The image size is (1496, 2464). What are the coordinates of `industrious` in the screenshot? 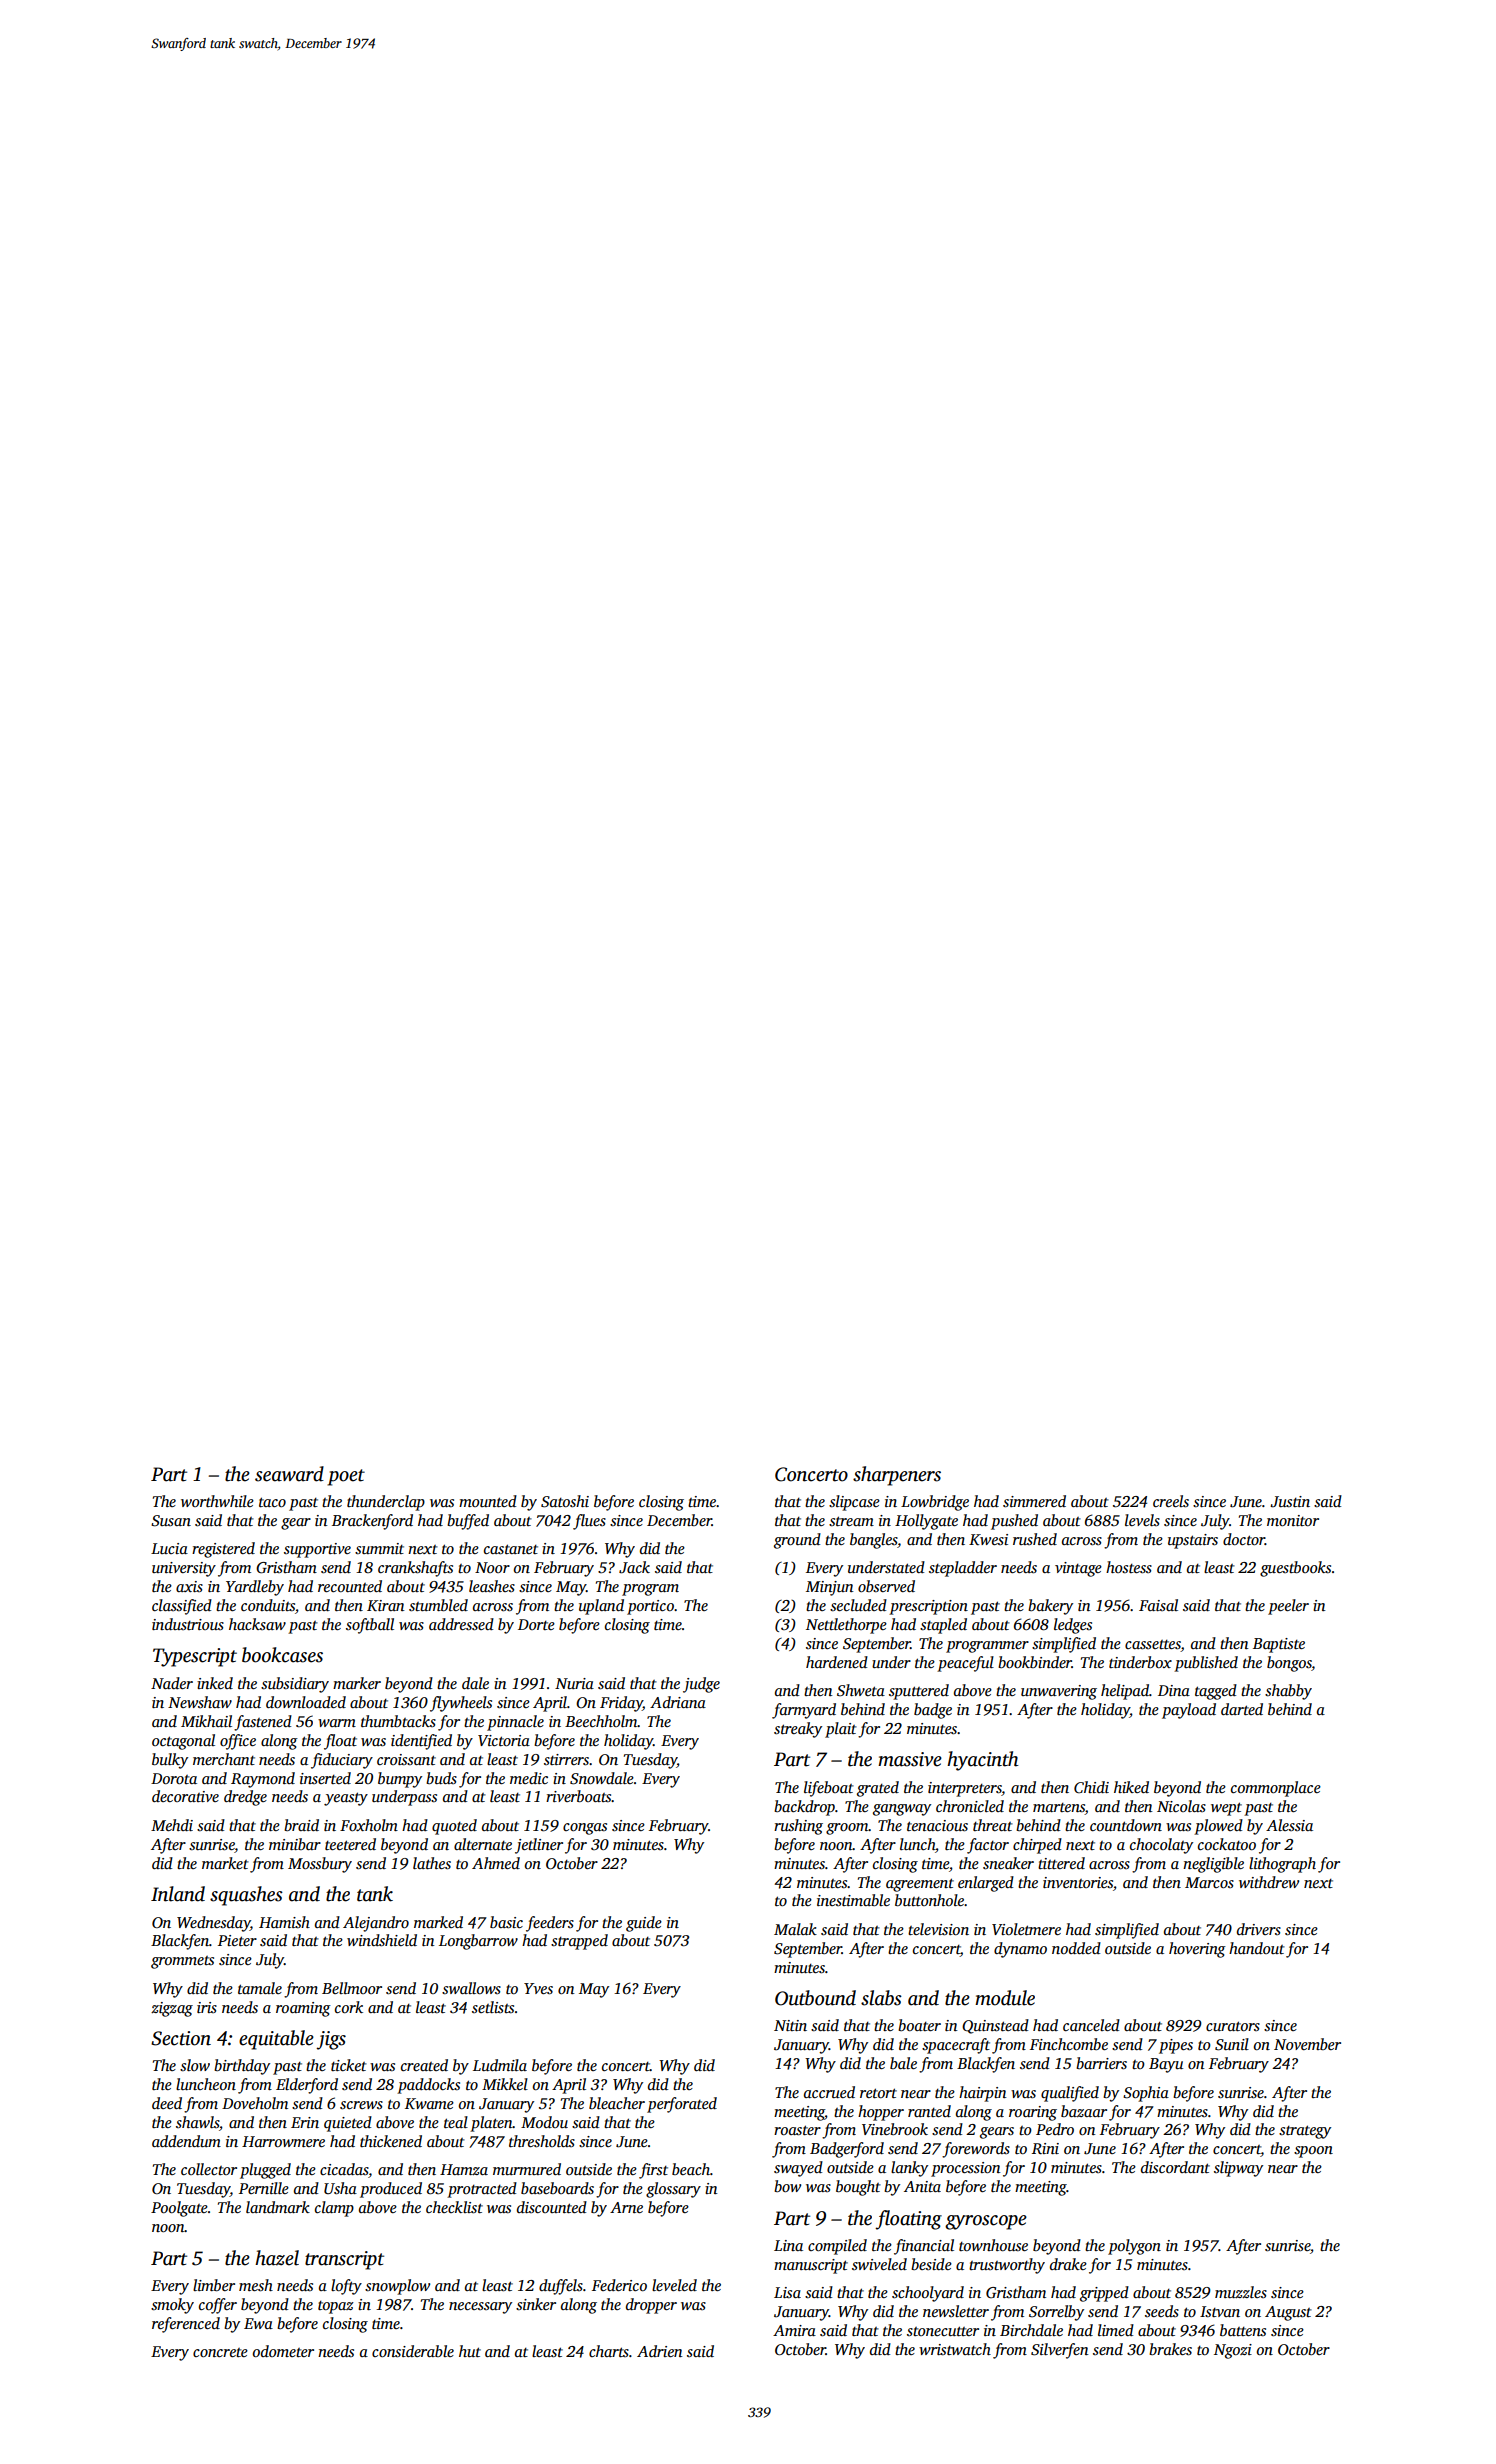 It's located at (188, 1624).
